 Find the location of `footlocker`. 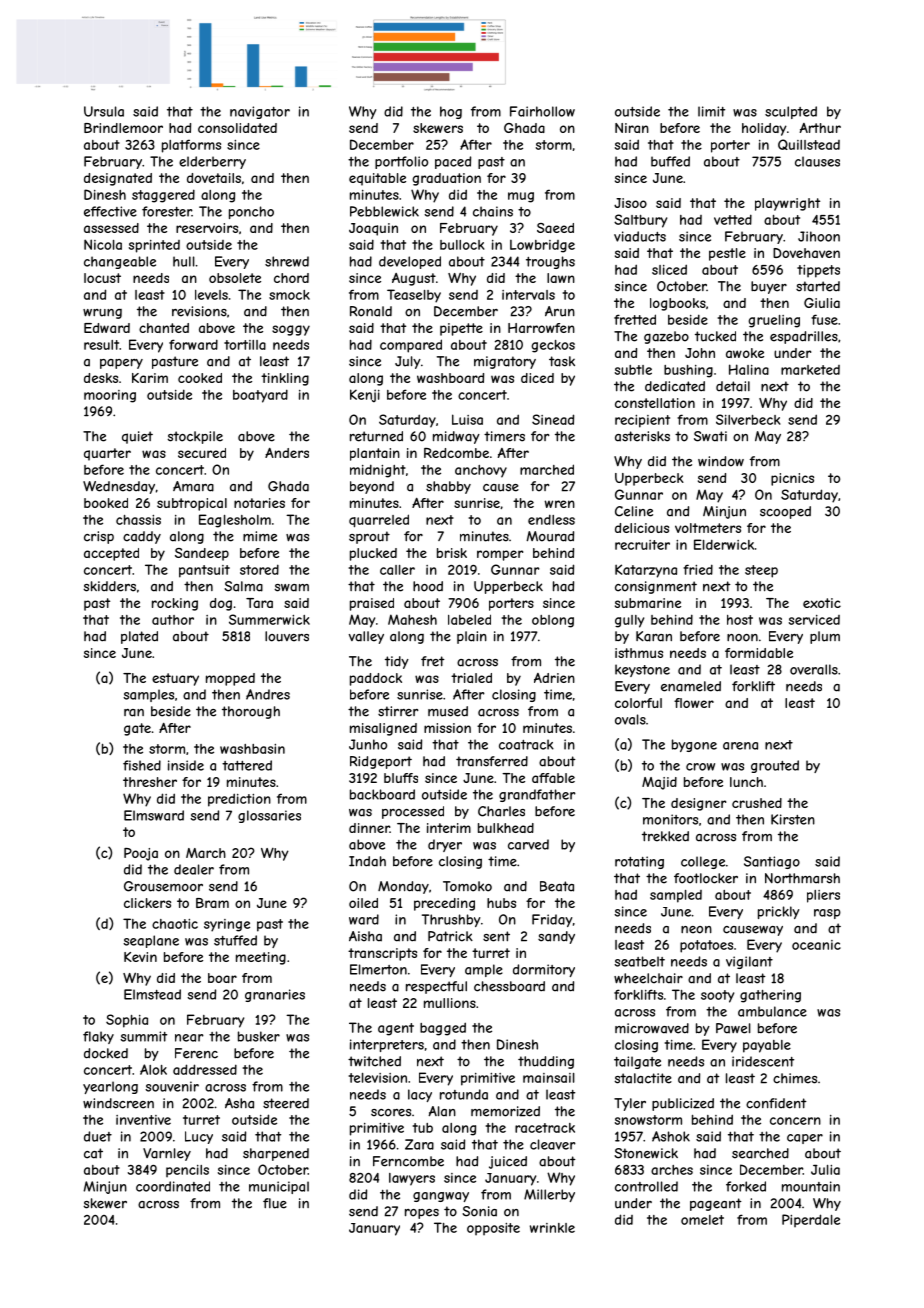

footlocker is located at coordinates (706, 878).
